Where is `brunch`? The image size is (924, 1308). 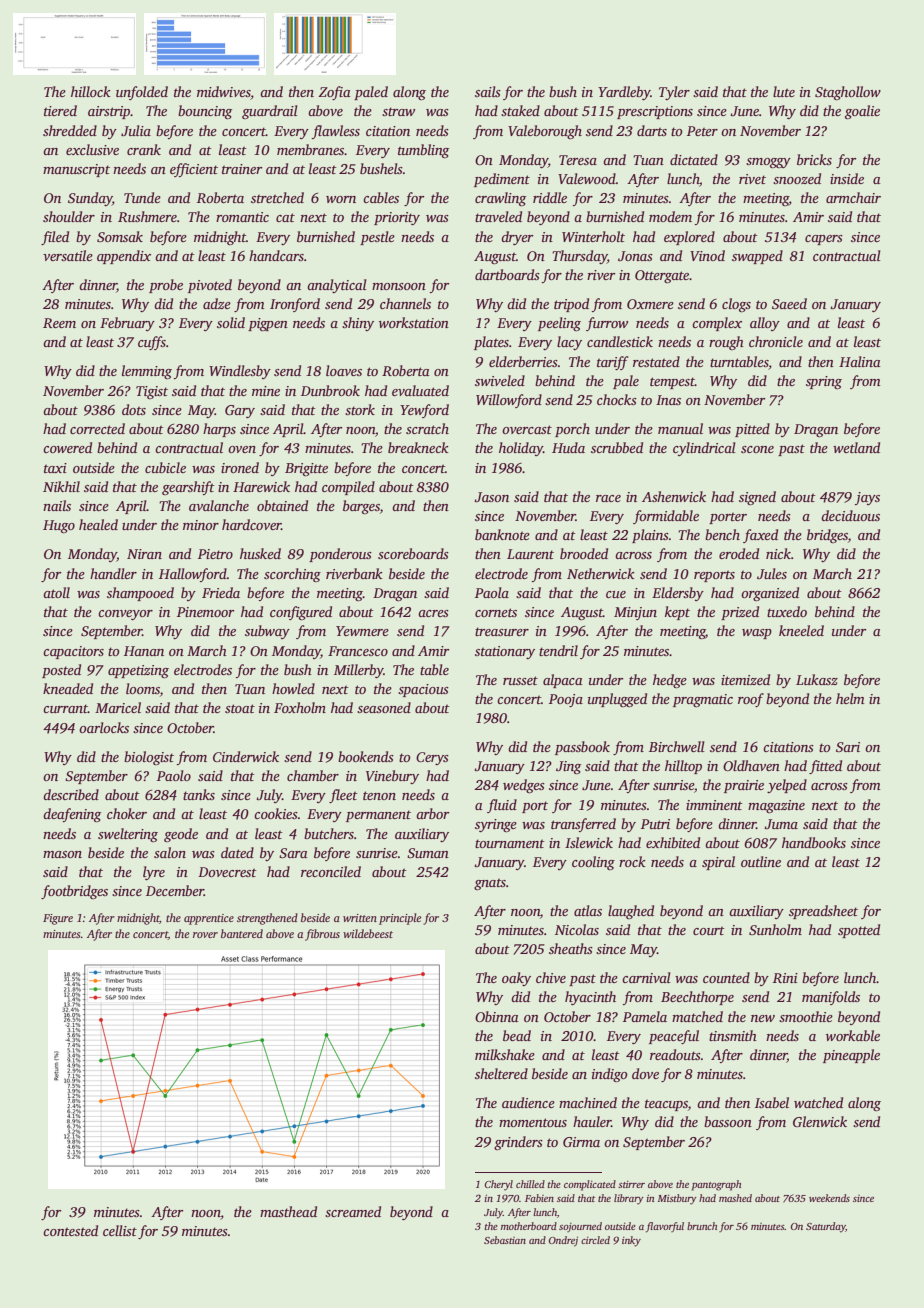 brunch is located at coordinates (702, 1226).
